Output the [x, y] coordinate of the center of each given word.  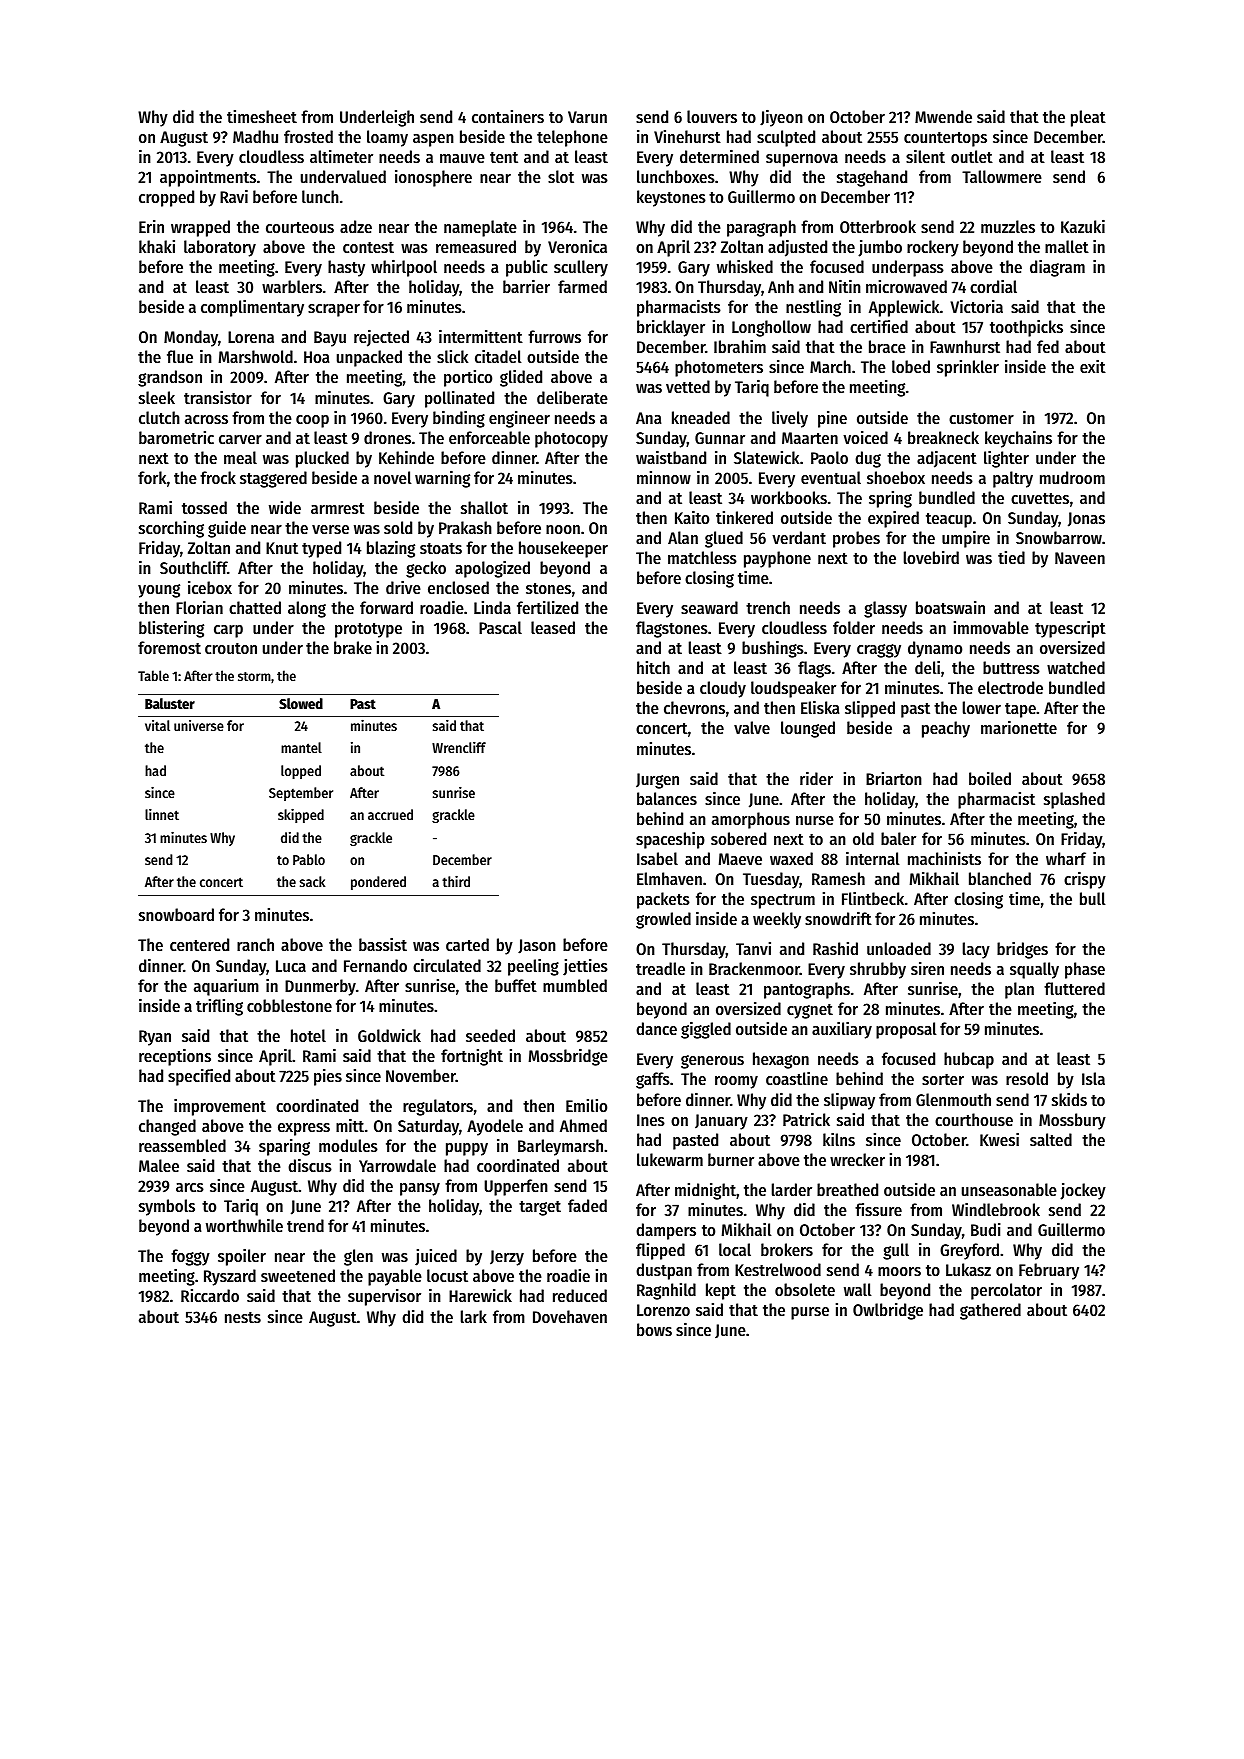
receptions [175, 1057]
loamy [387, 138]
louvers [712, 116]
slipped [870, 709]
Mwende [943, 116]
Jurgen [657, 781]
